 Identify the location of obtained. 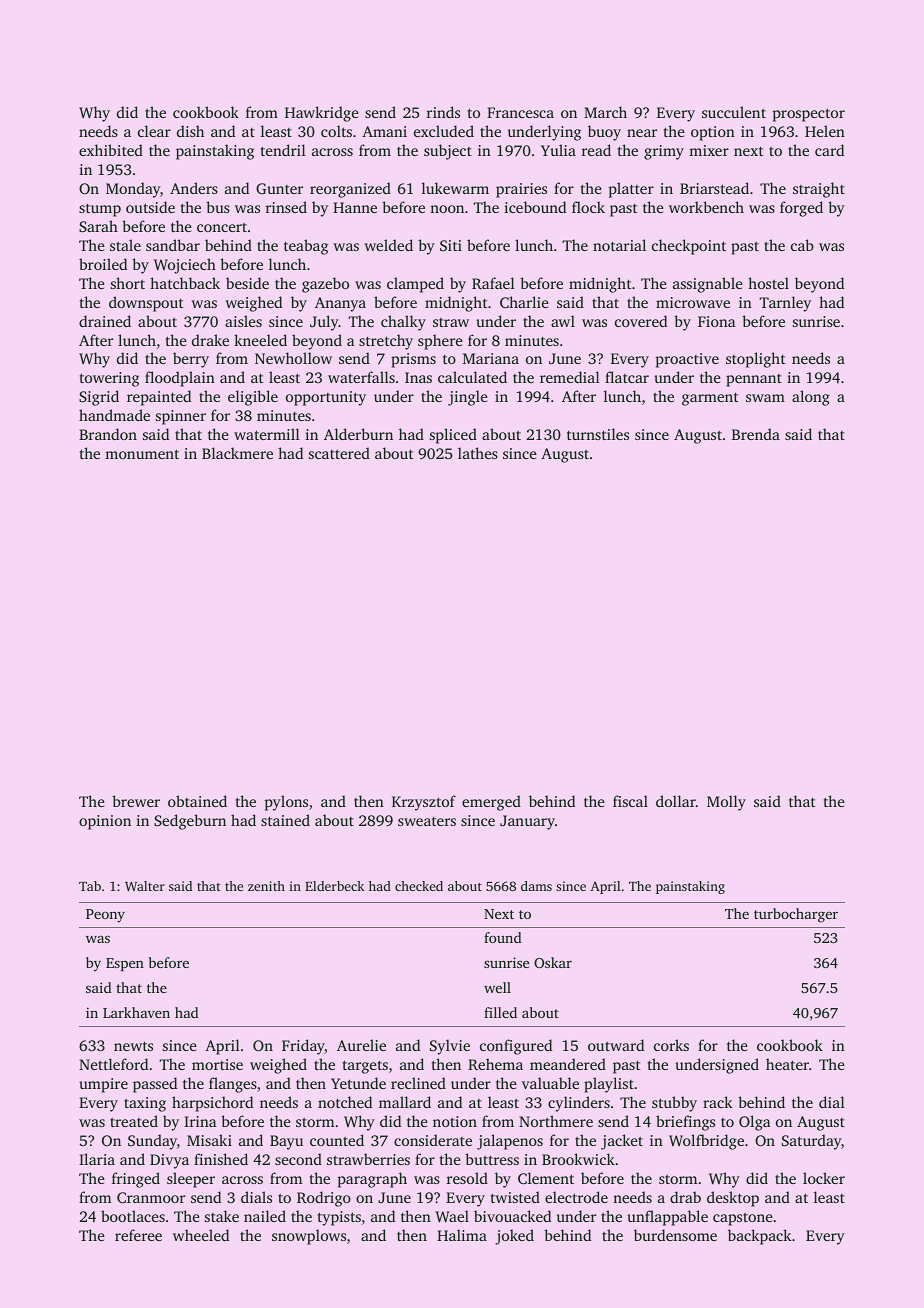
(197, 801).
